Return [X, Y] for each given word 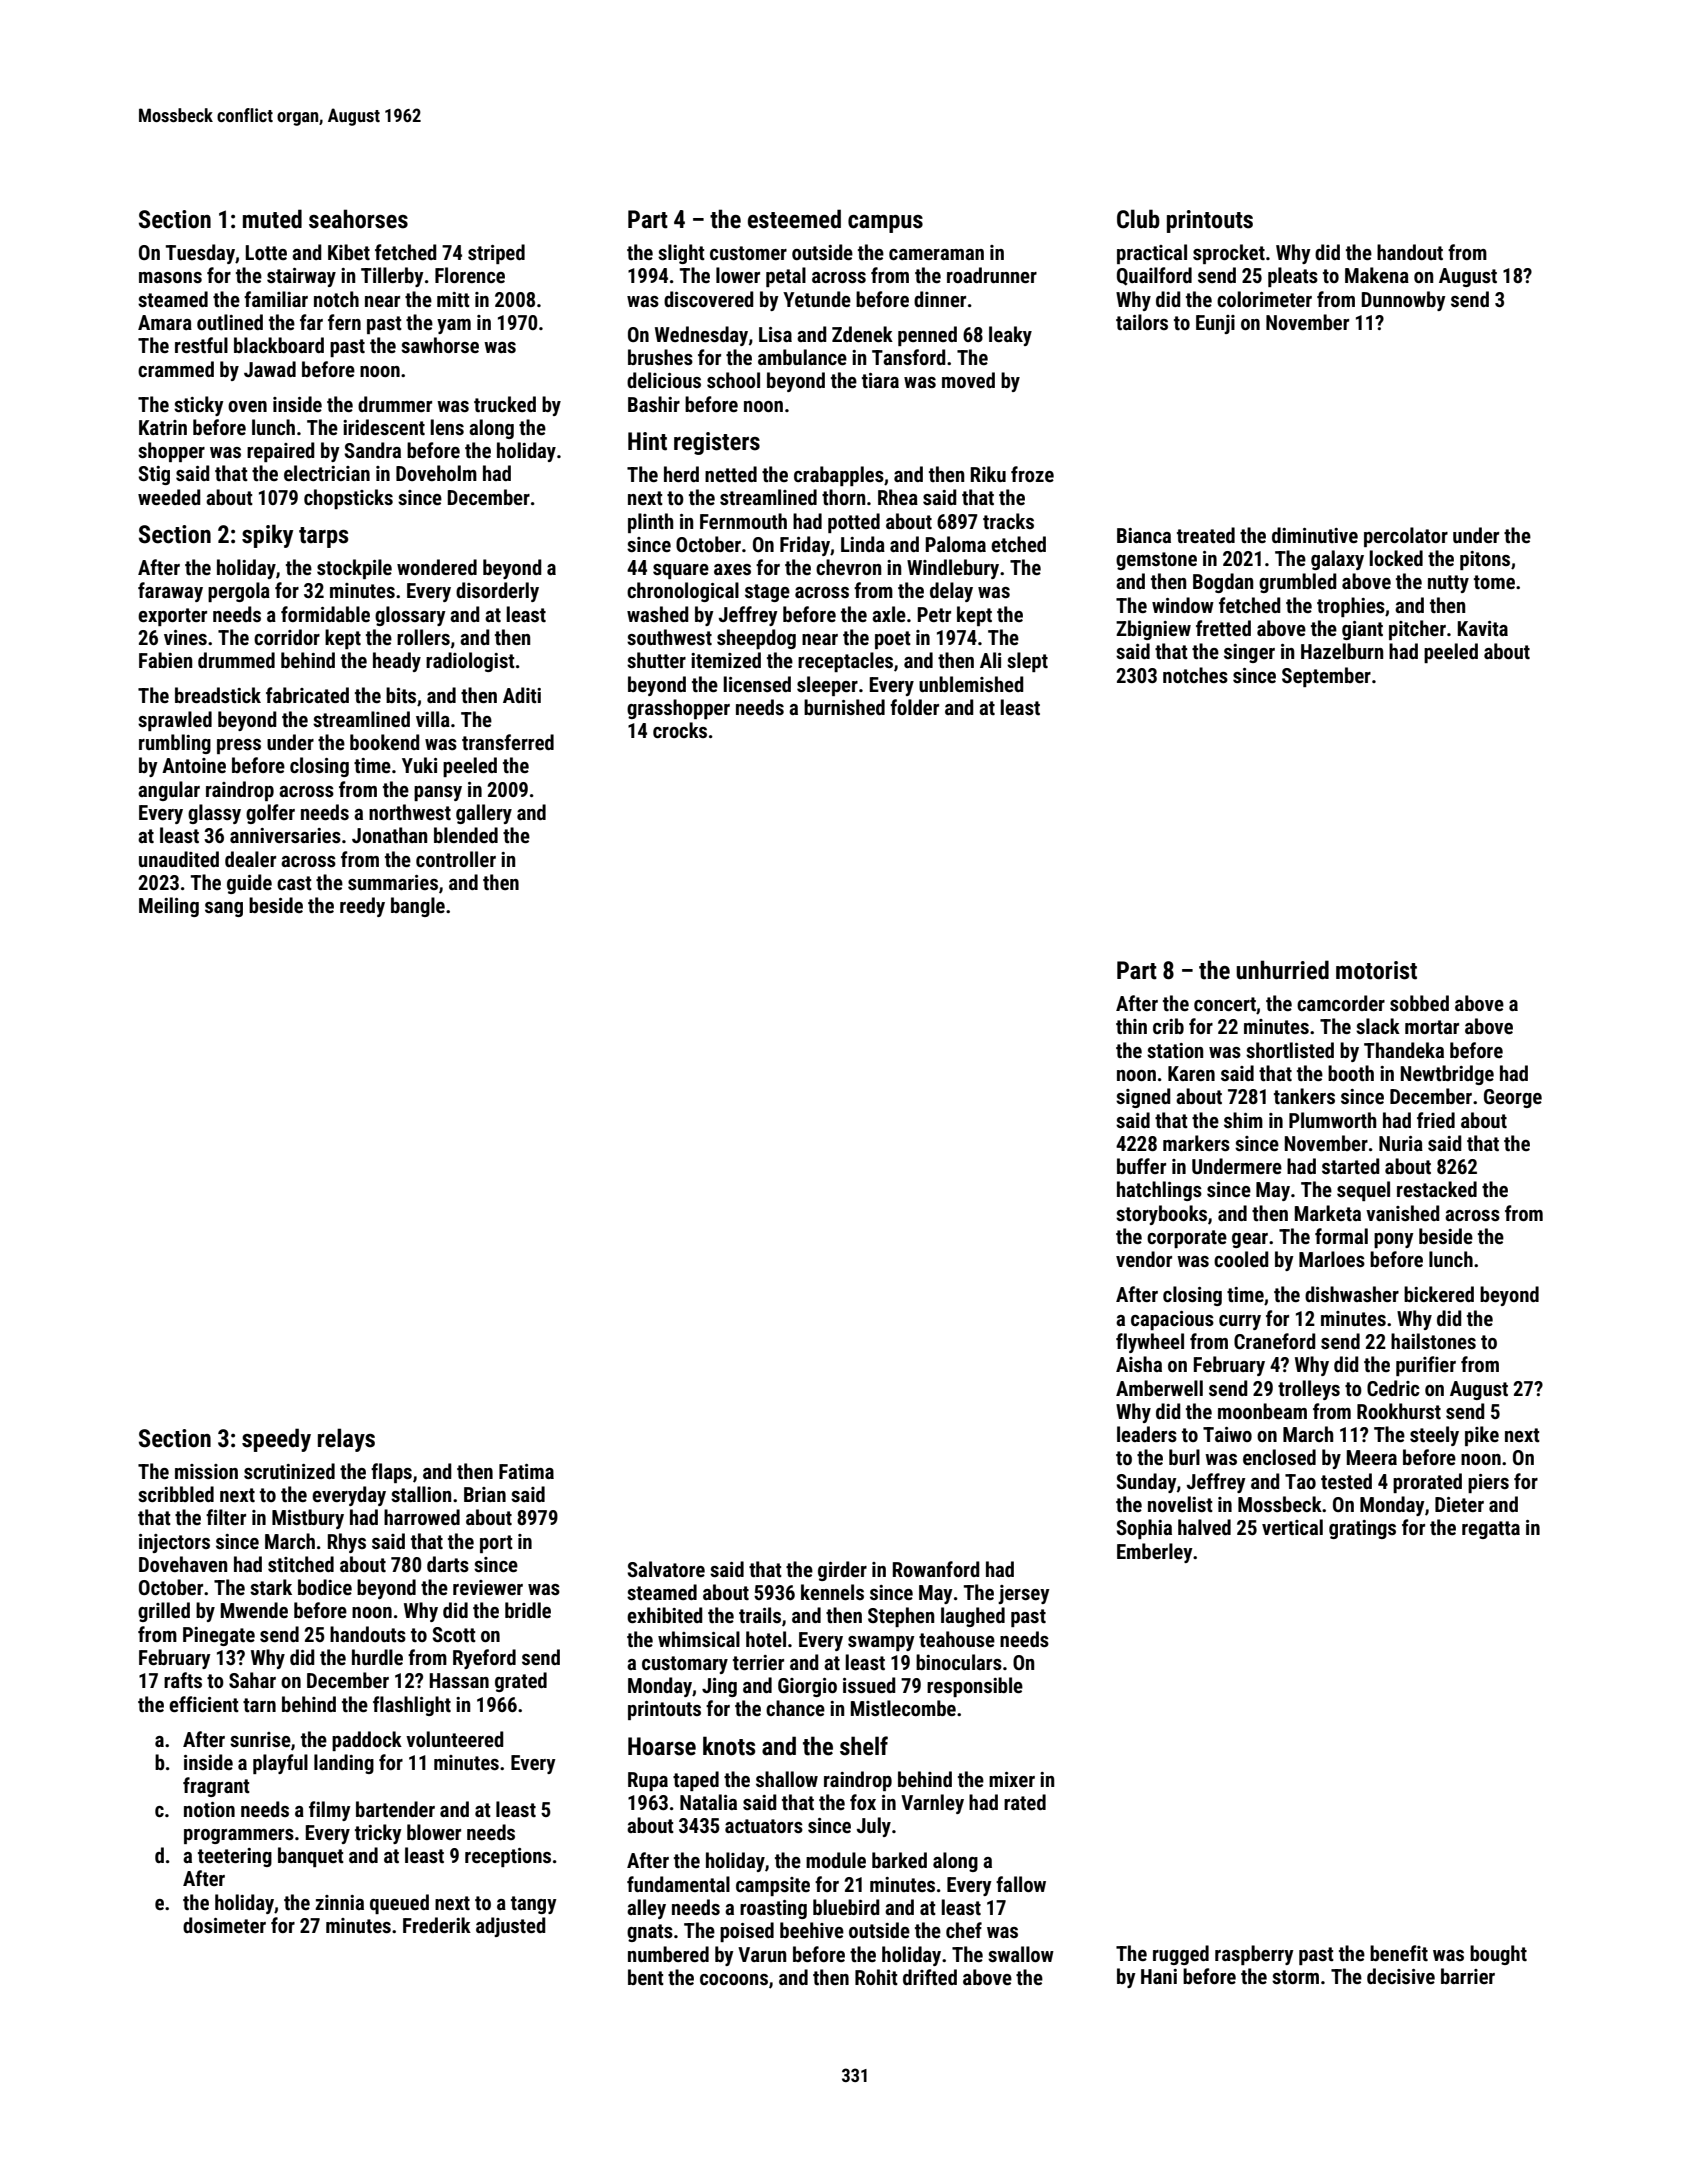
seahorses [358, 219]
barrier [1468, 1976]
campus [885, 224]
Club [1138, 219]
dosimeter [224, 1925]
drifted [930, 1977]
